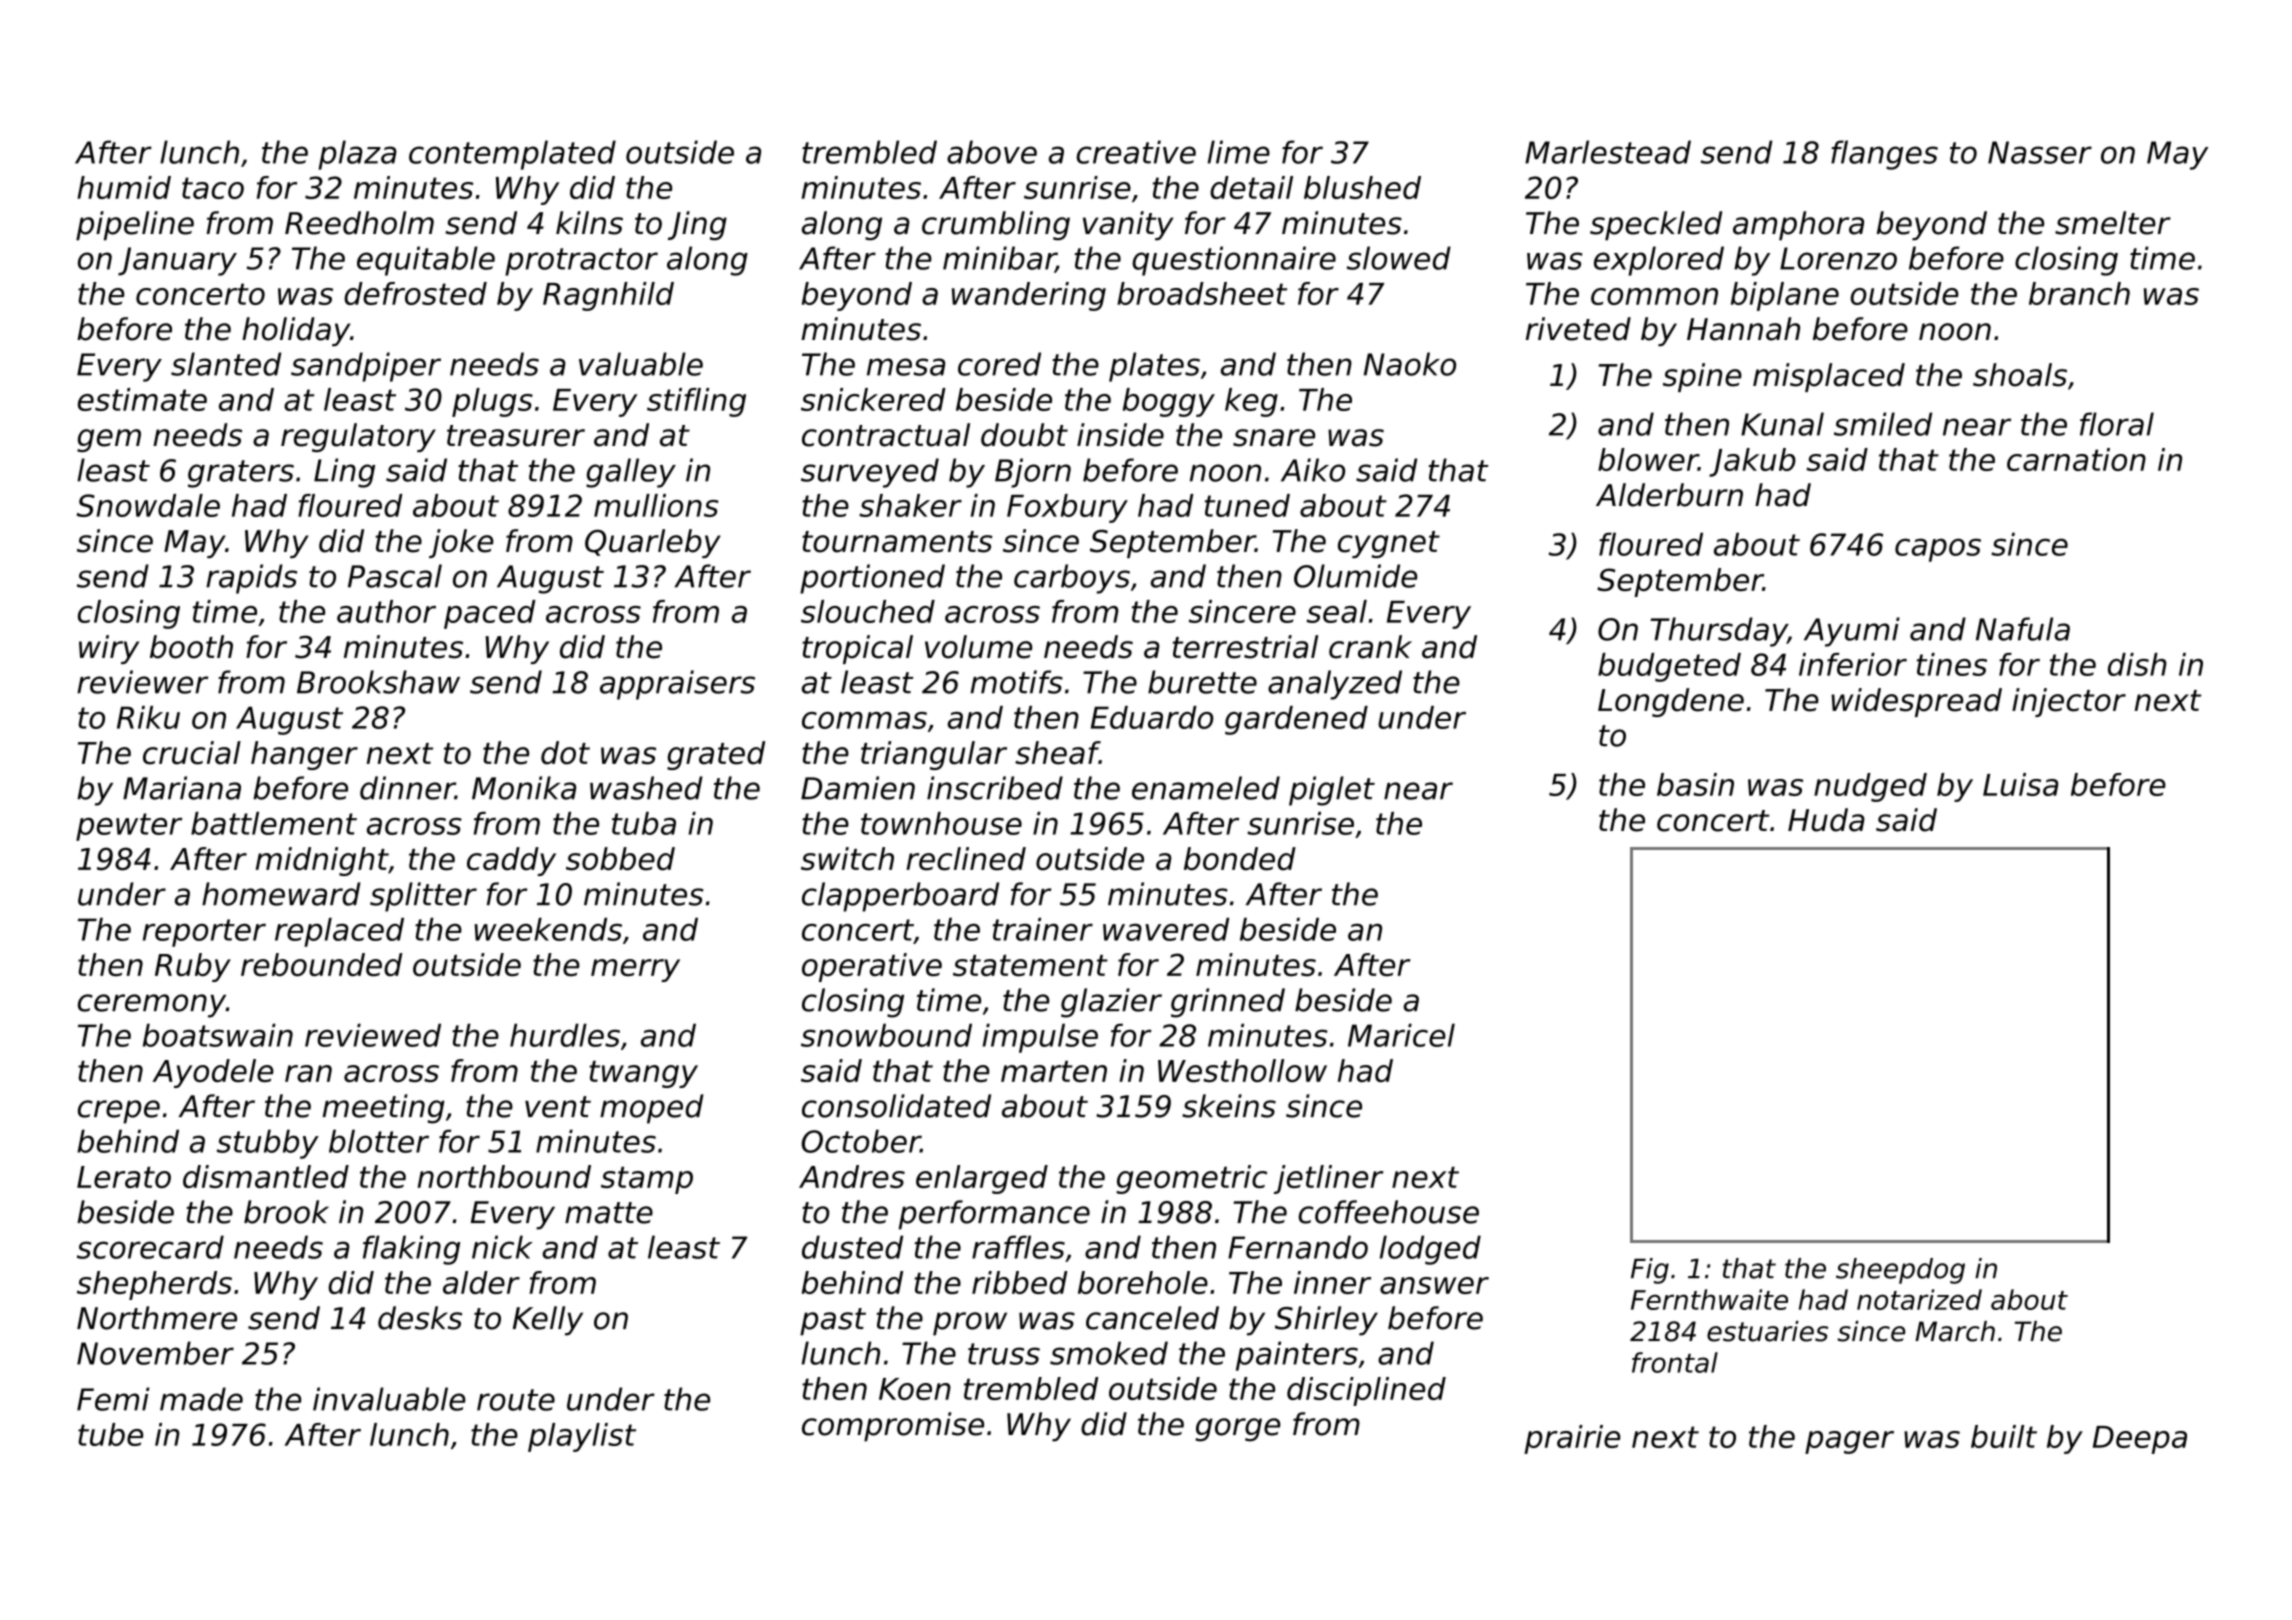 This screenshot has height=1620, width=2292. What do you see at coordinates (2113, 223) in the screenshot?
I see `smelter` at bounding box center [2113, 223].
